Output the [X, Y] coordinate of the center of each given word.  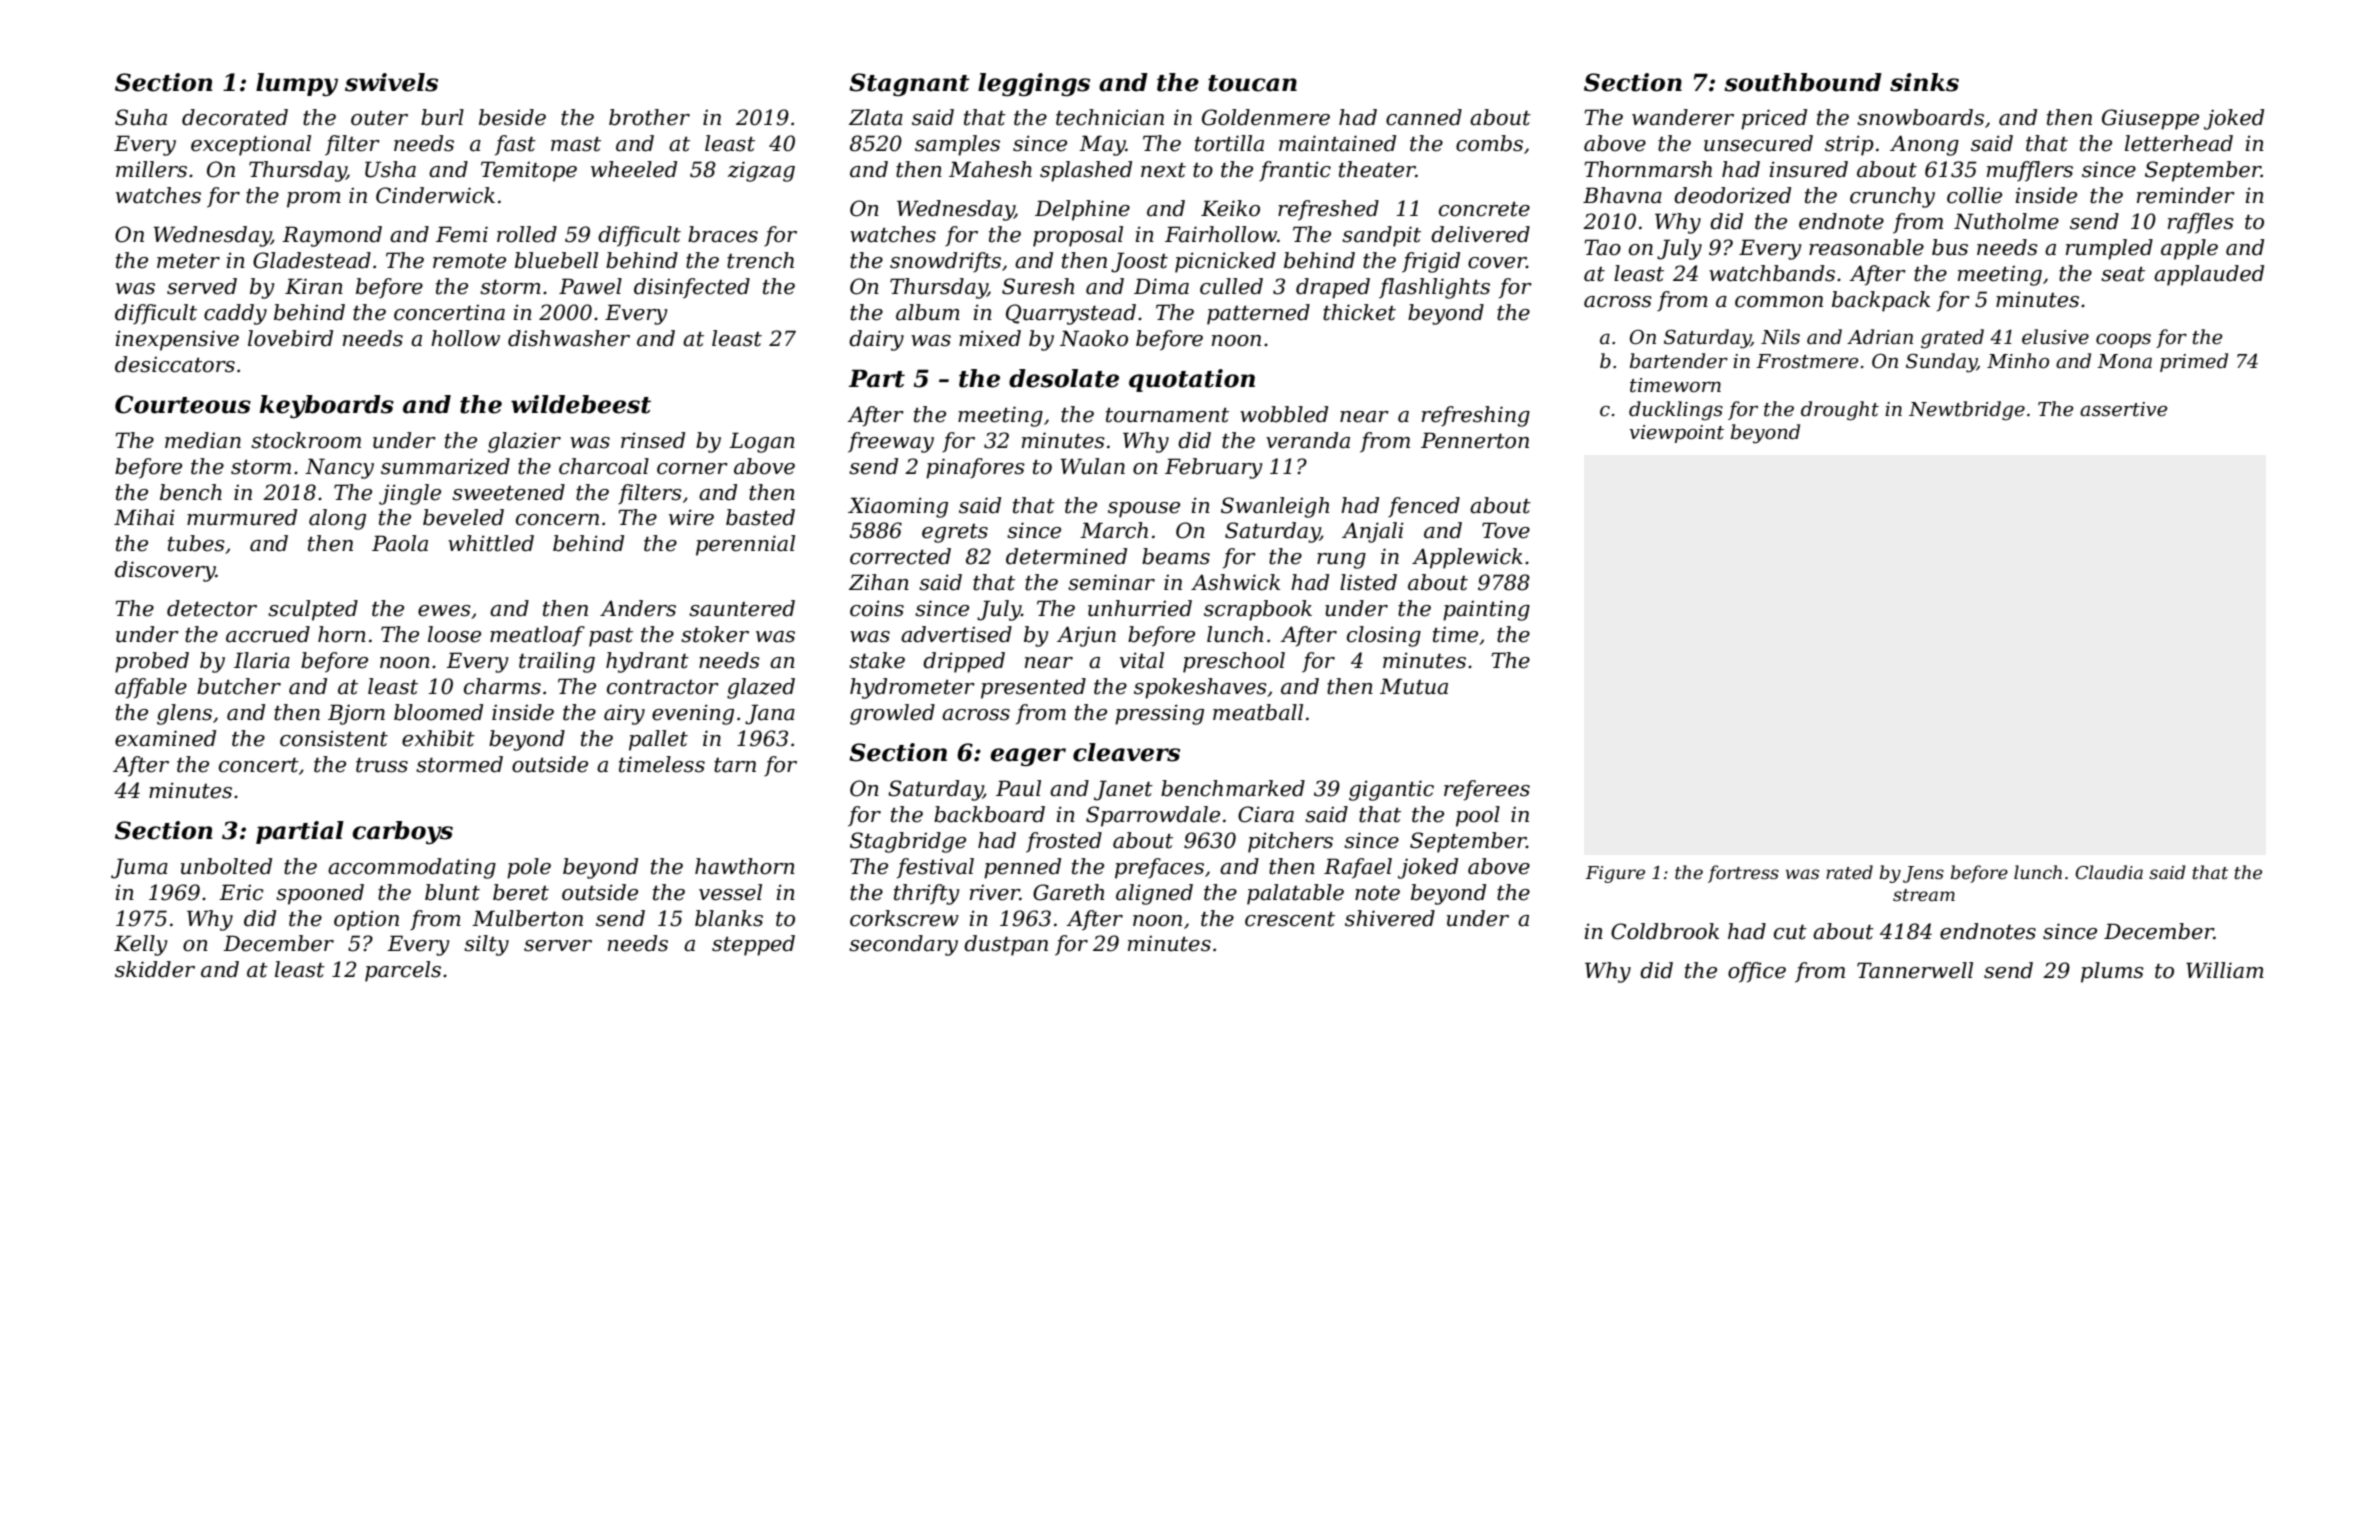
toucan [1252, 83]
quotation [1192, 380]
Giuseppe [2150, 119]
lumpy [297, 85]
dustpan [1006, 945]
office [1757, 972]
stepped [753, 945]
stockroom [306, 440]
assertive [2124, 409]
